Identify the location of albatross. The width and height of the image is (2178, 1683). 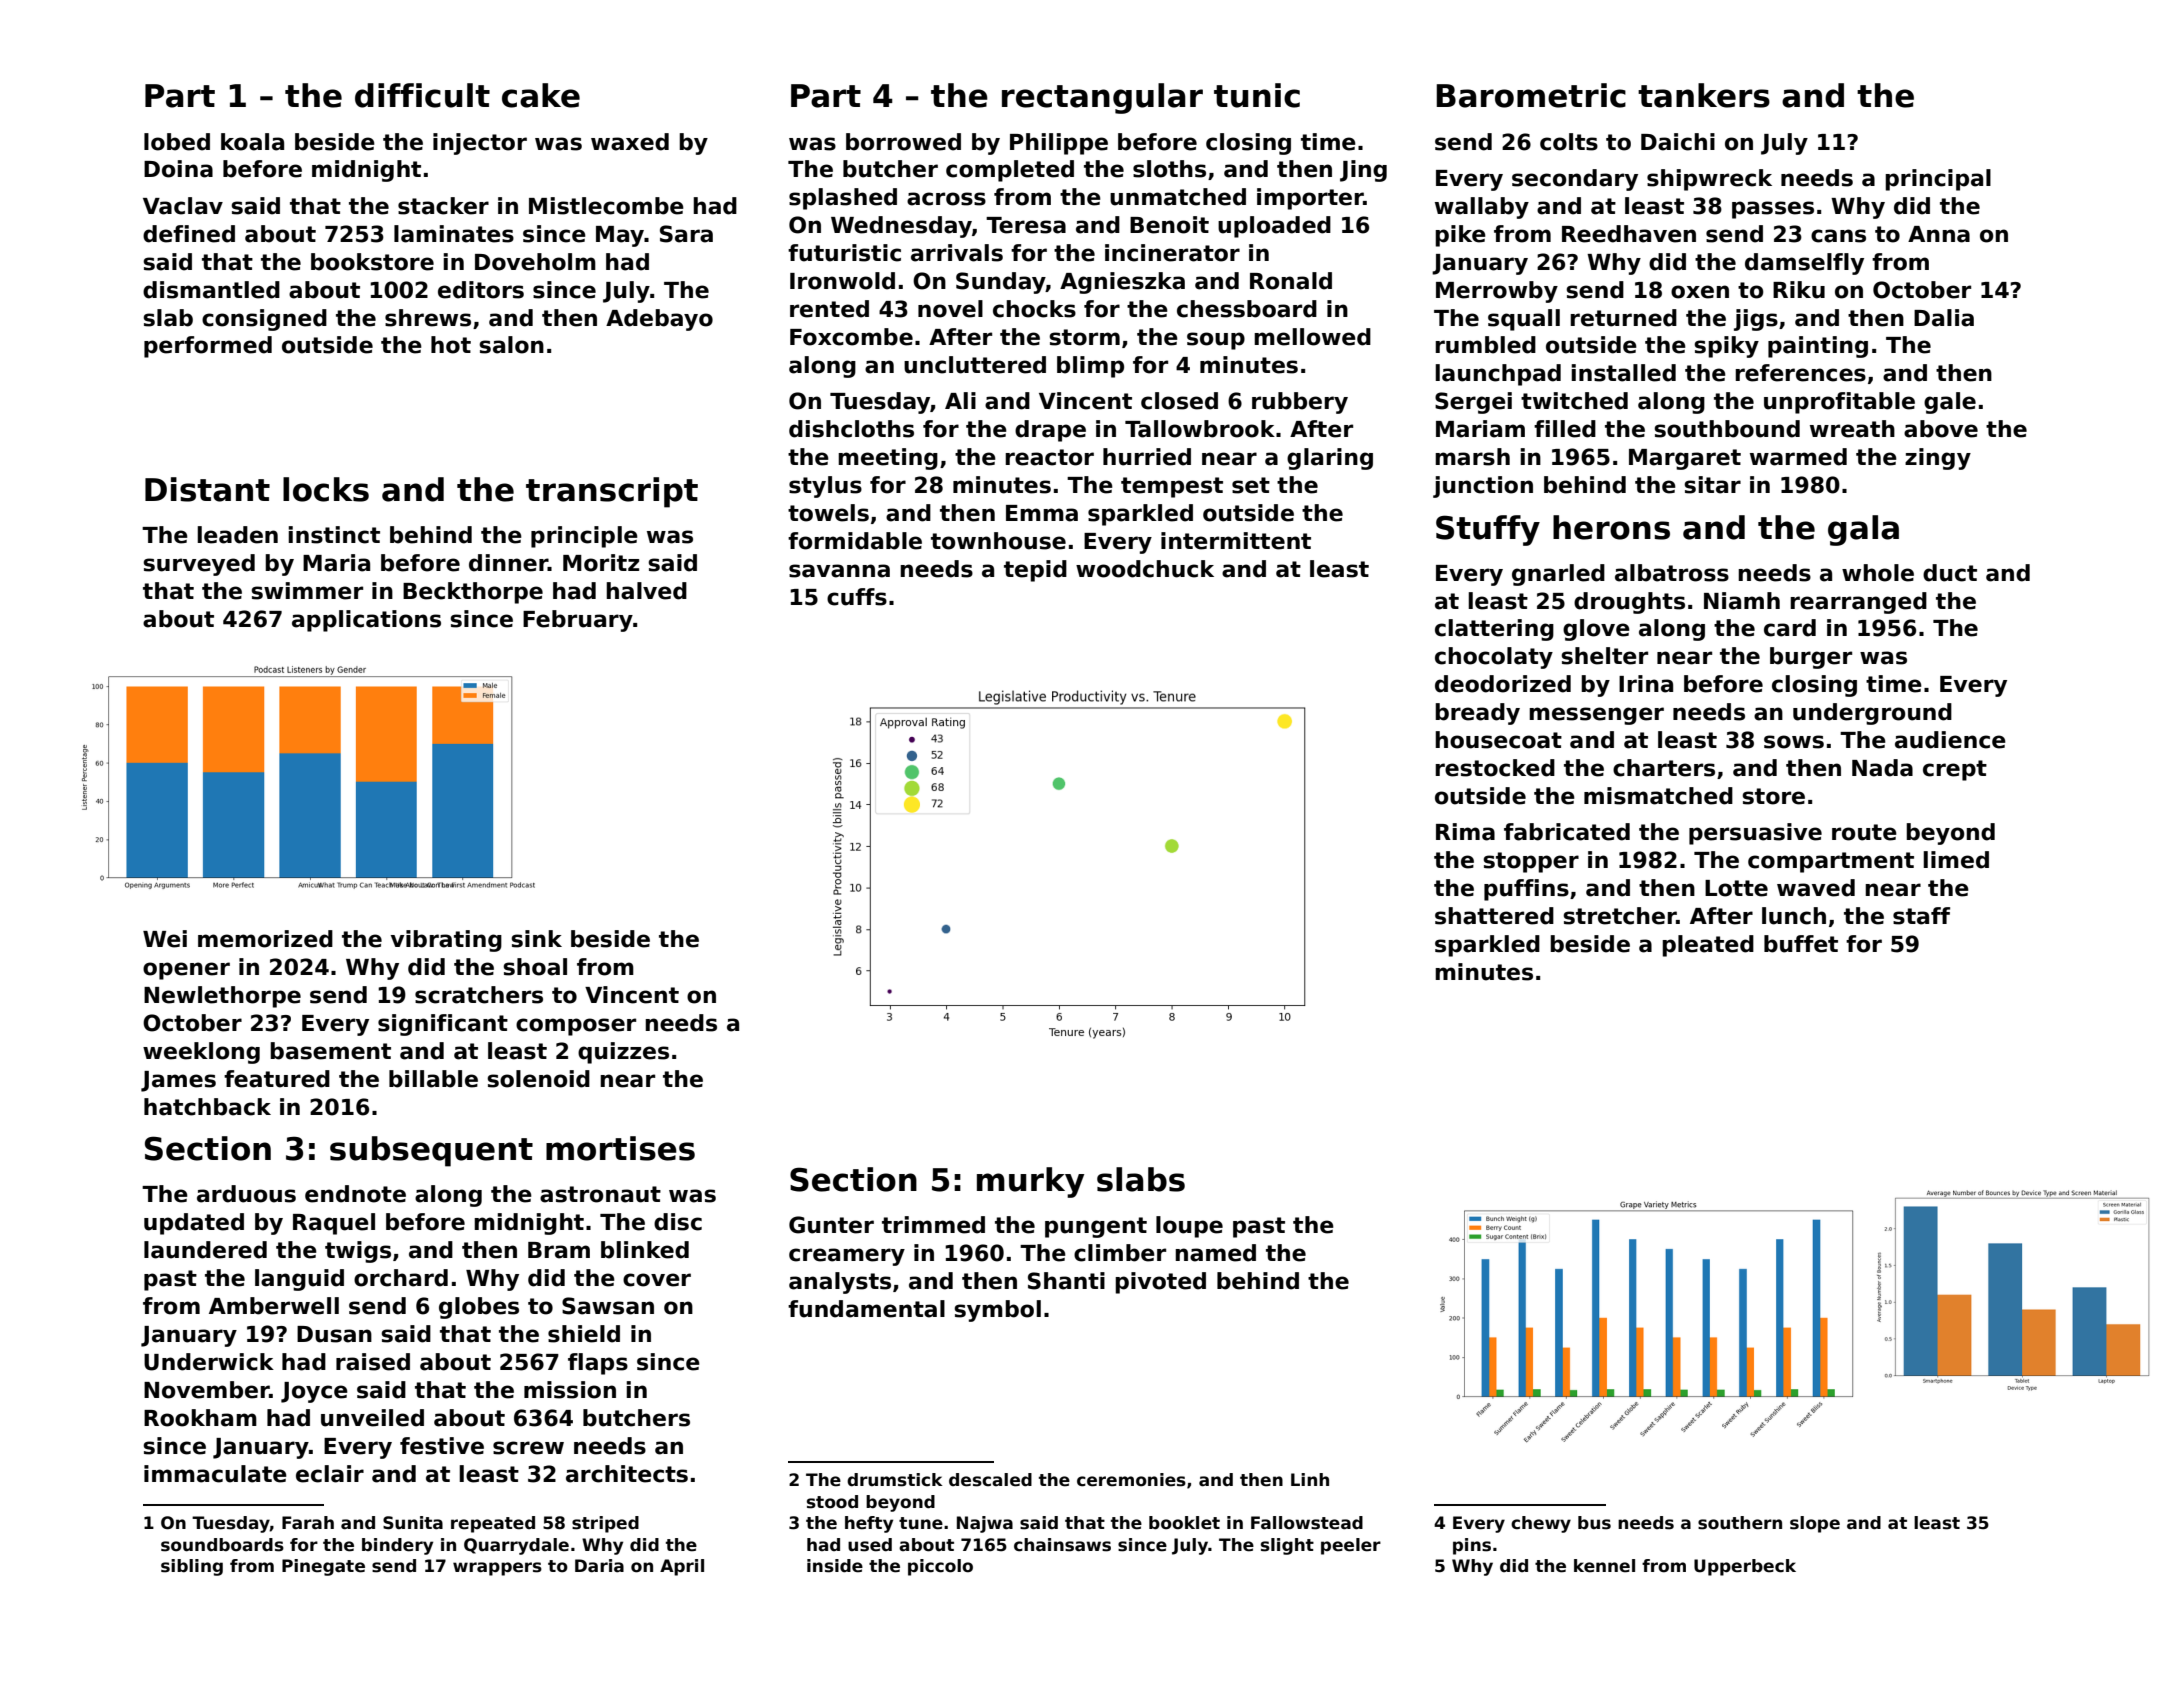
(1672, 573).
